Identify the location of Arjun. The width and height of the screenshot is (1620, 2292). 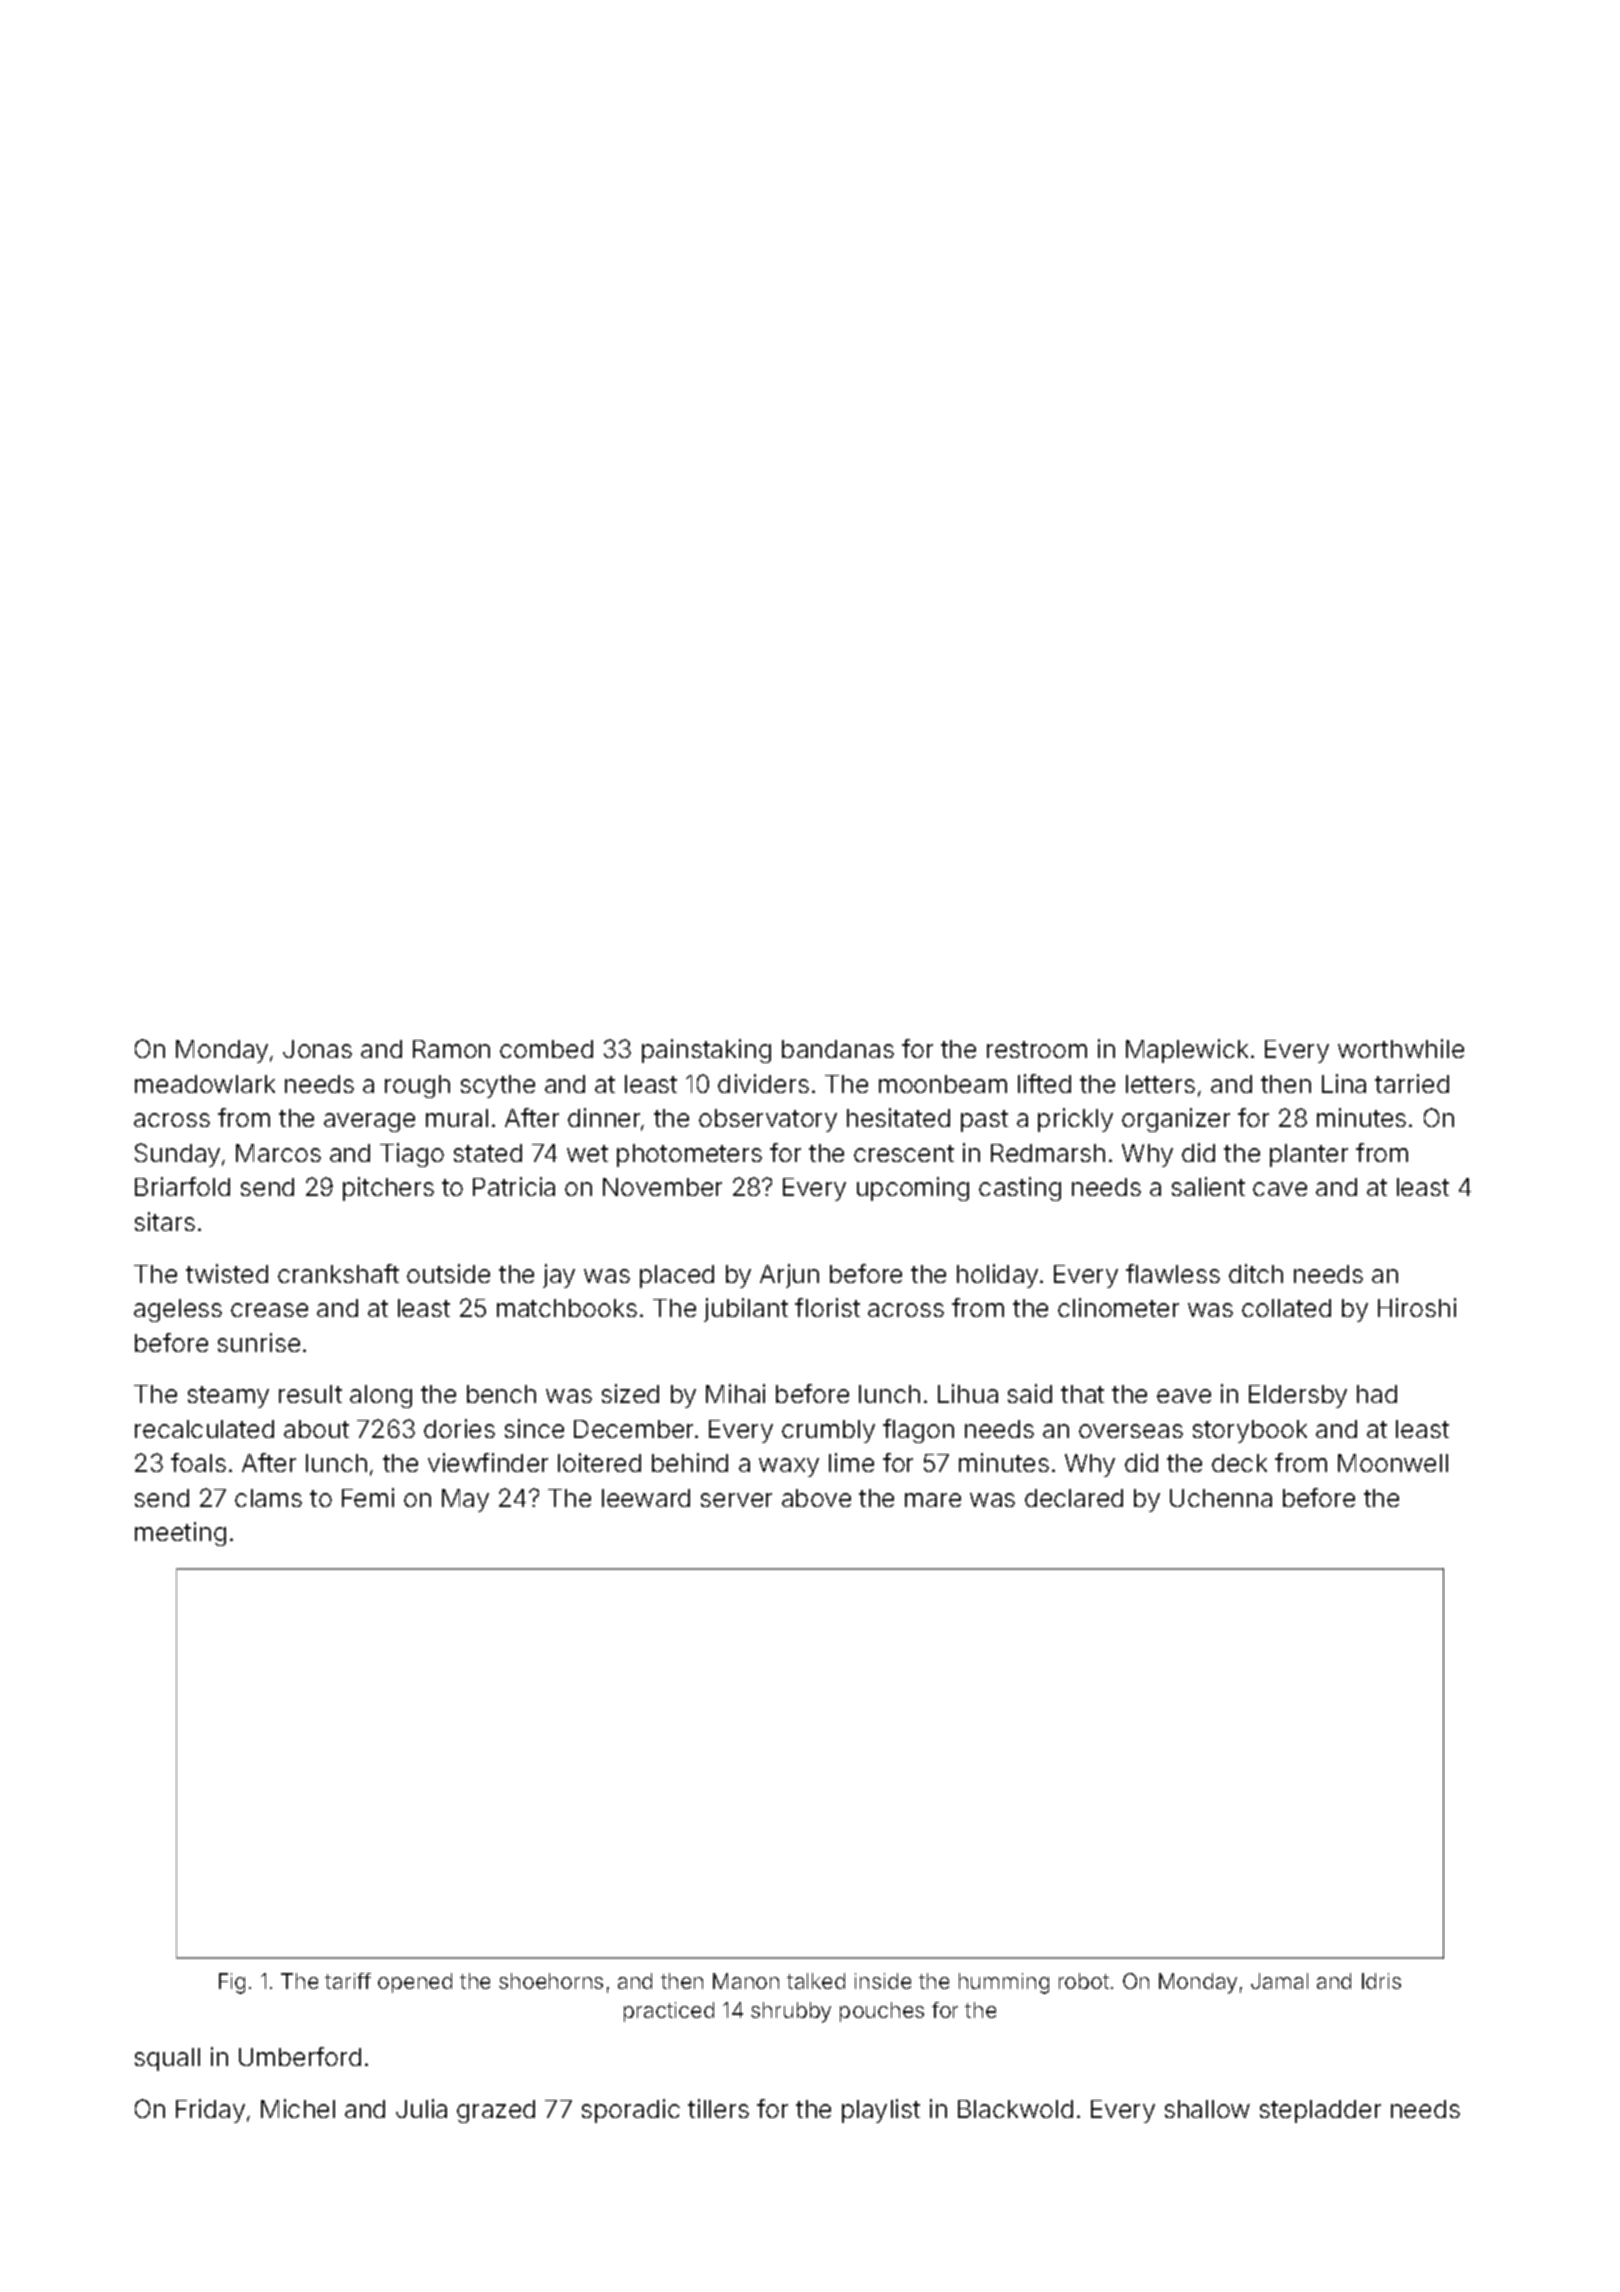
(789, 1276).
